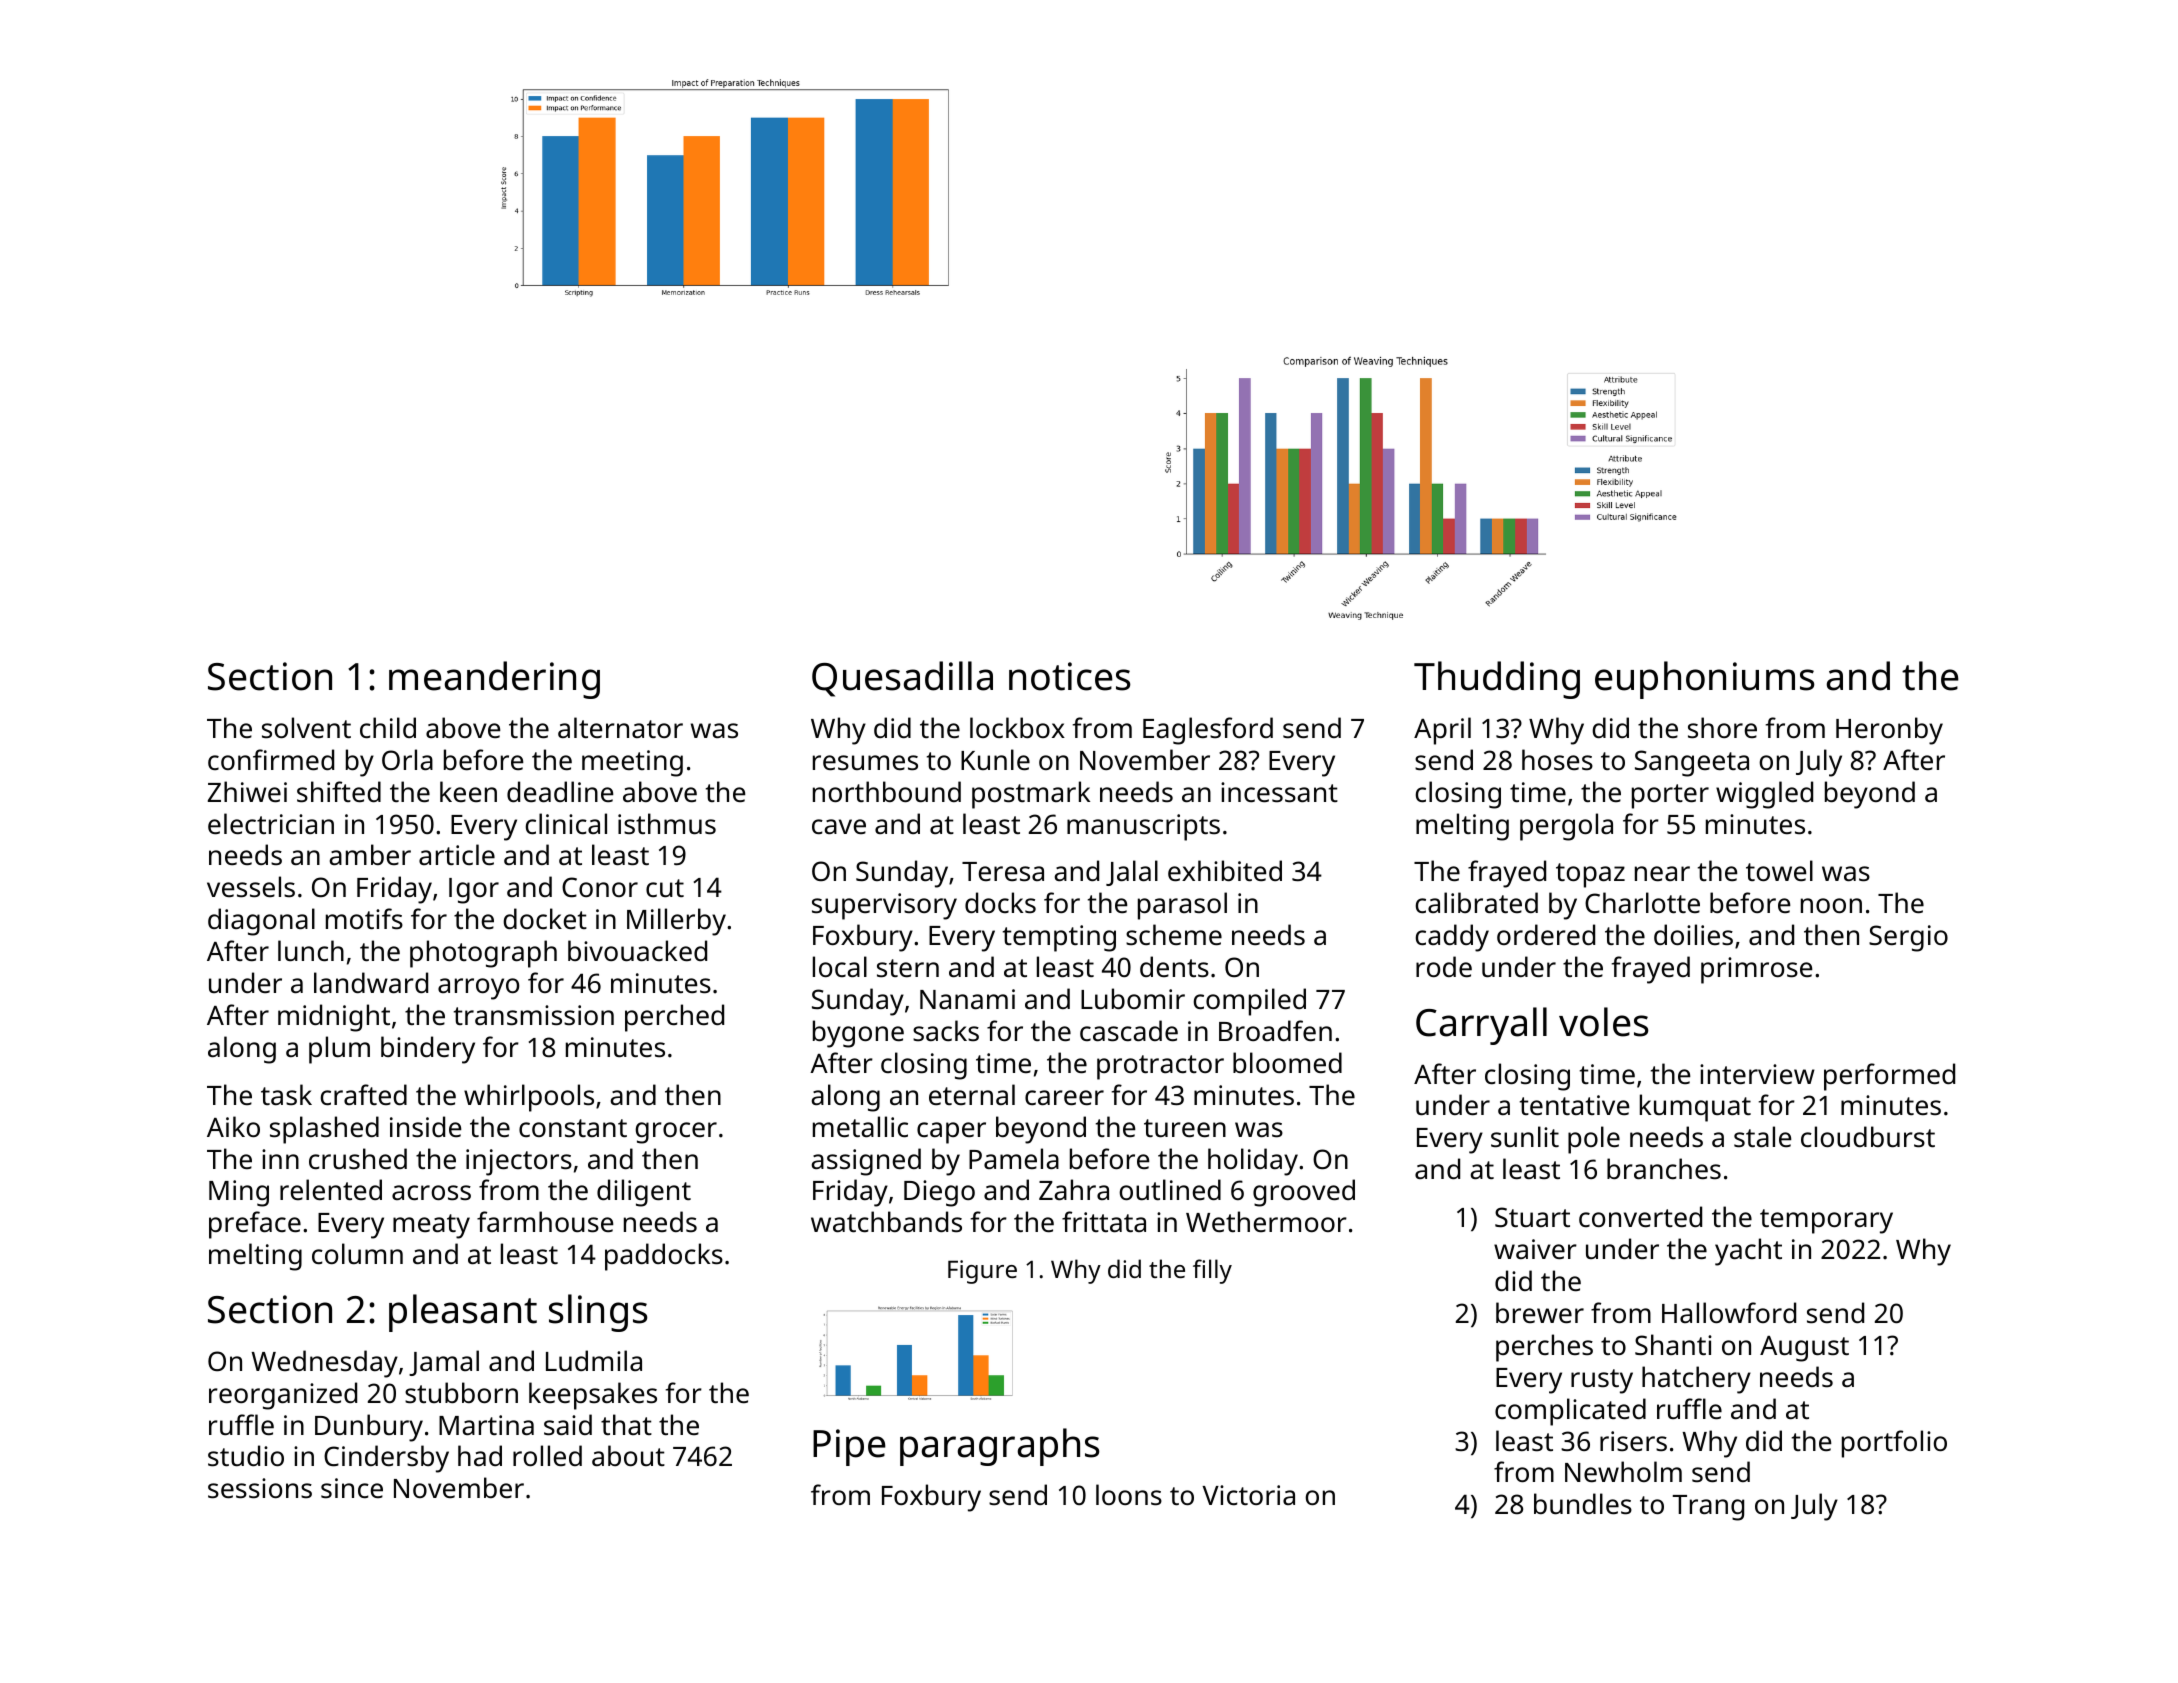 The height and width of the screenshot is (1683, 2178). I want to click on euphoniums, so click(1705, 680).
